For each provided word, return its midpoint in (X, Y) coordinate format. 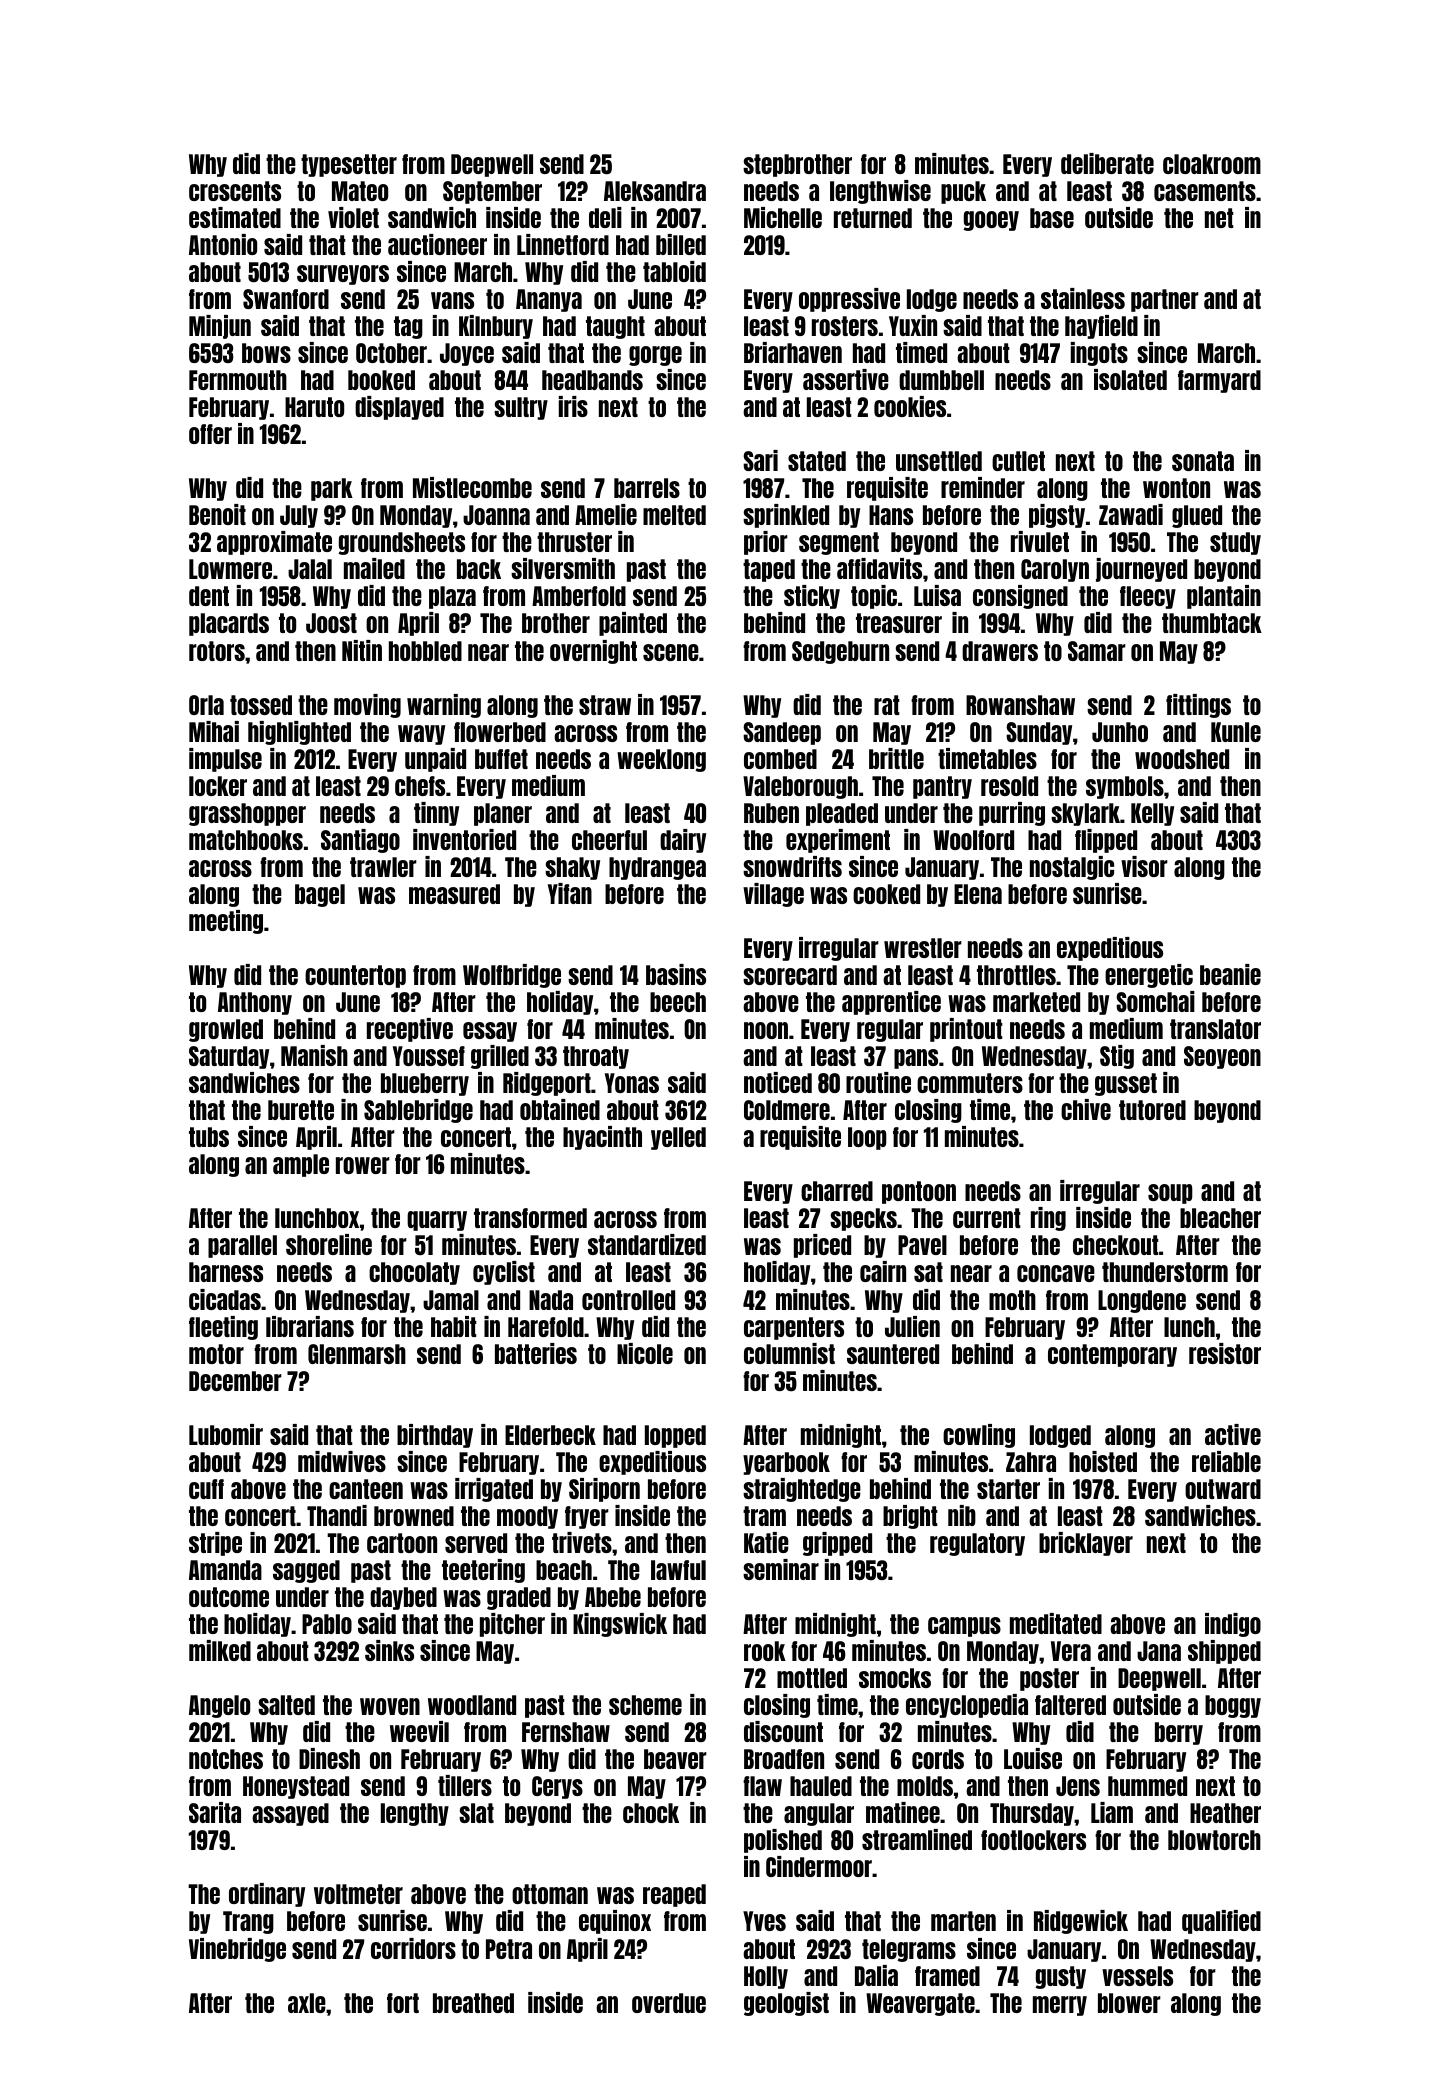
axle (307, 2003)
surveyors (343, 275)
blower (1129, 2003)
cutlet (1018, 461)
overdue (669, 2003)
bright (910, 1517)
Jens (1078, 1786)
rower (363, 1165)
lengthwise (880, 192)
